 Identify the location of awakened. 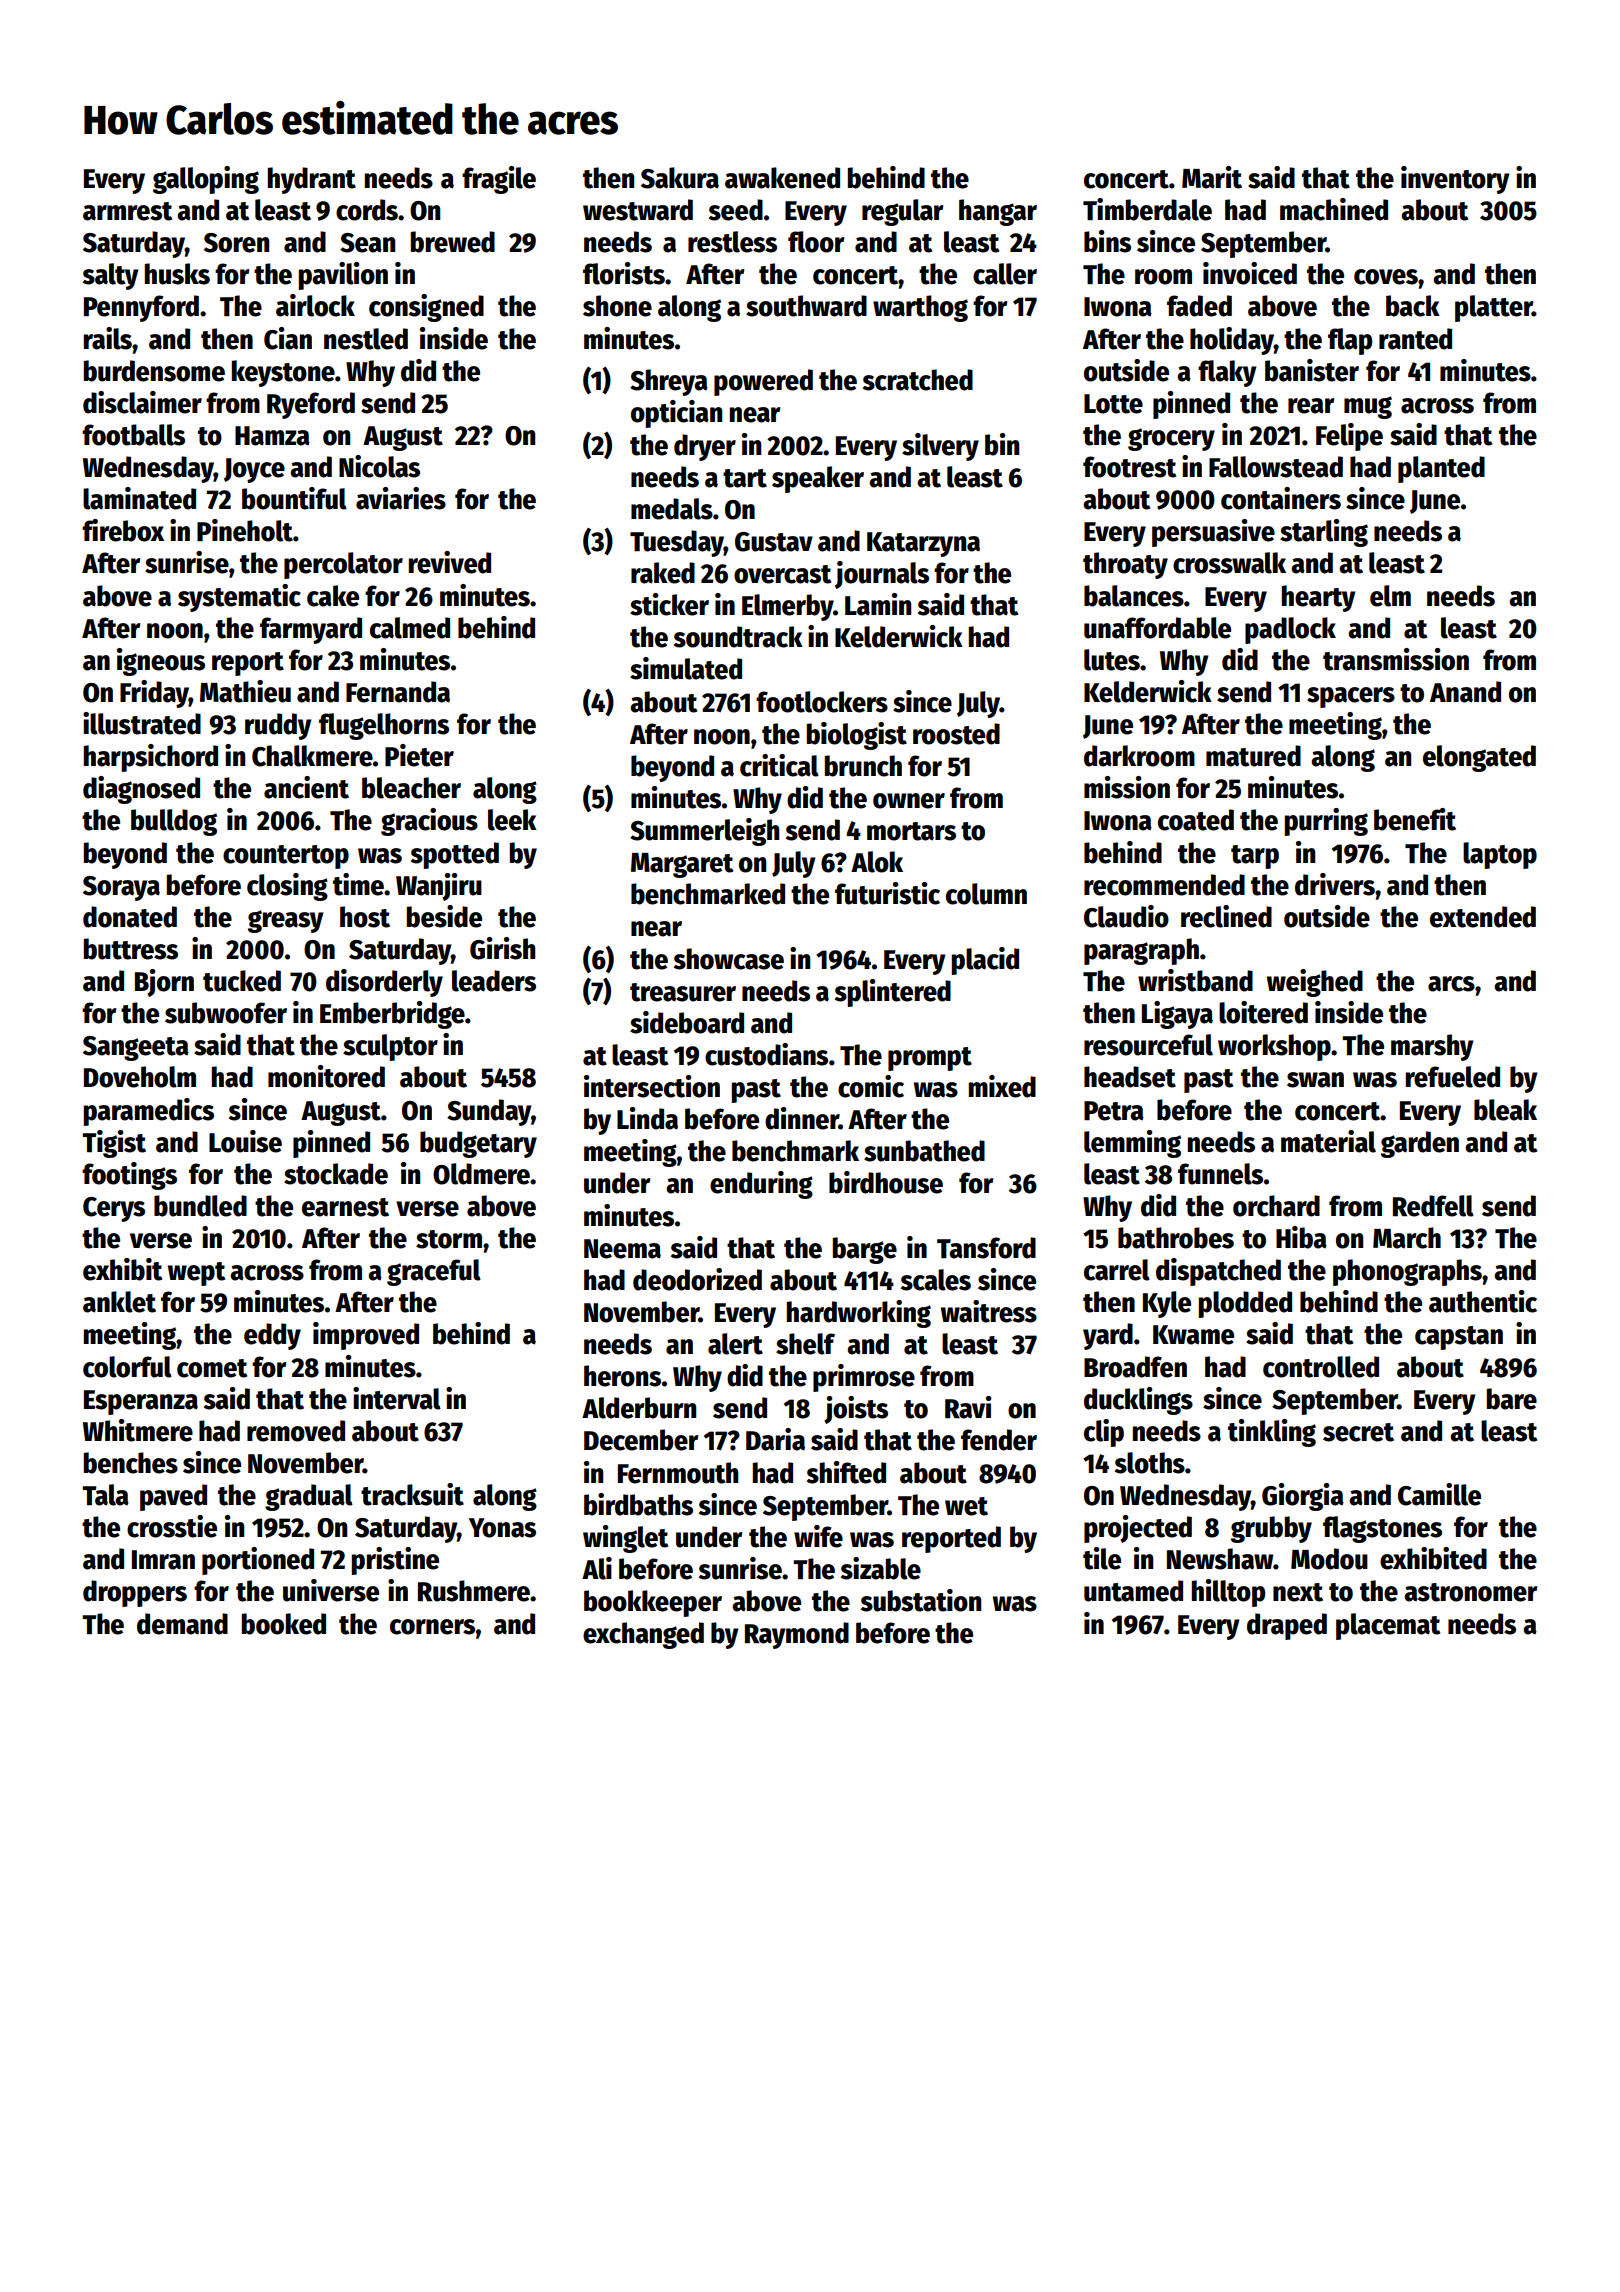
(782, 178).
